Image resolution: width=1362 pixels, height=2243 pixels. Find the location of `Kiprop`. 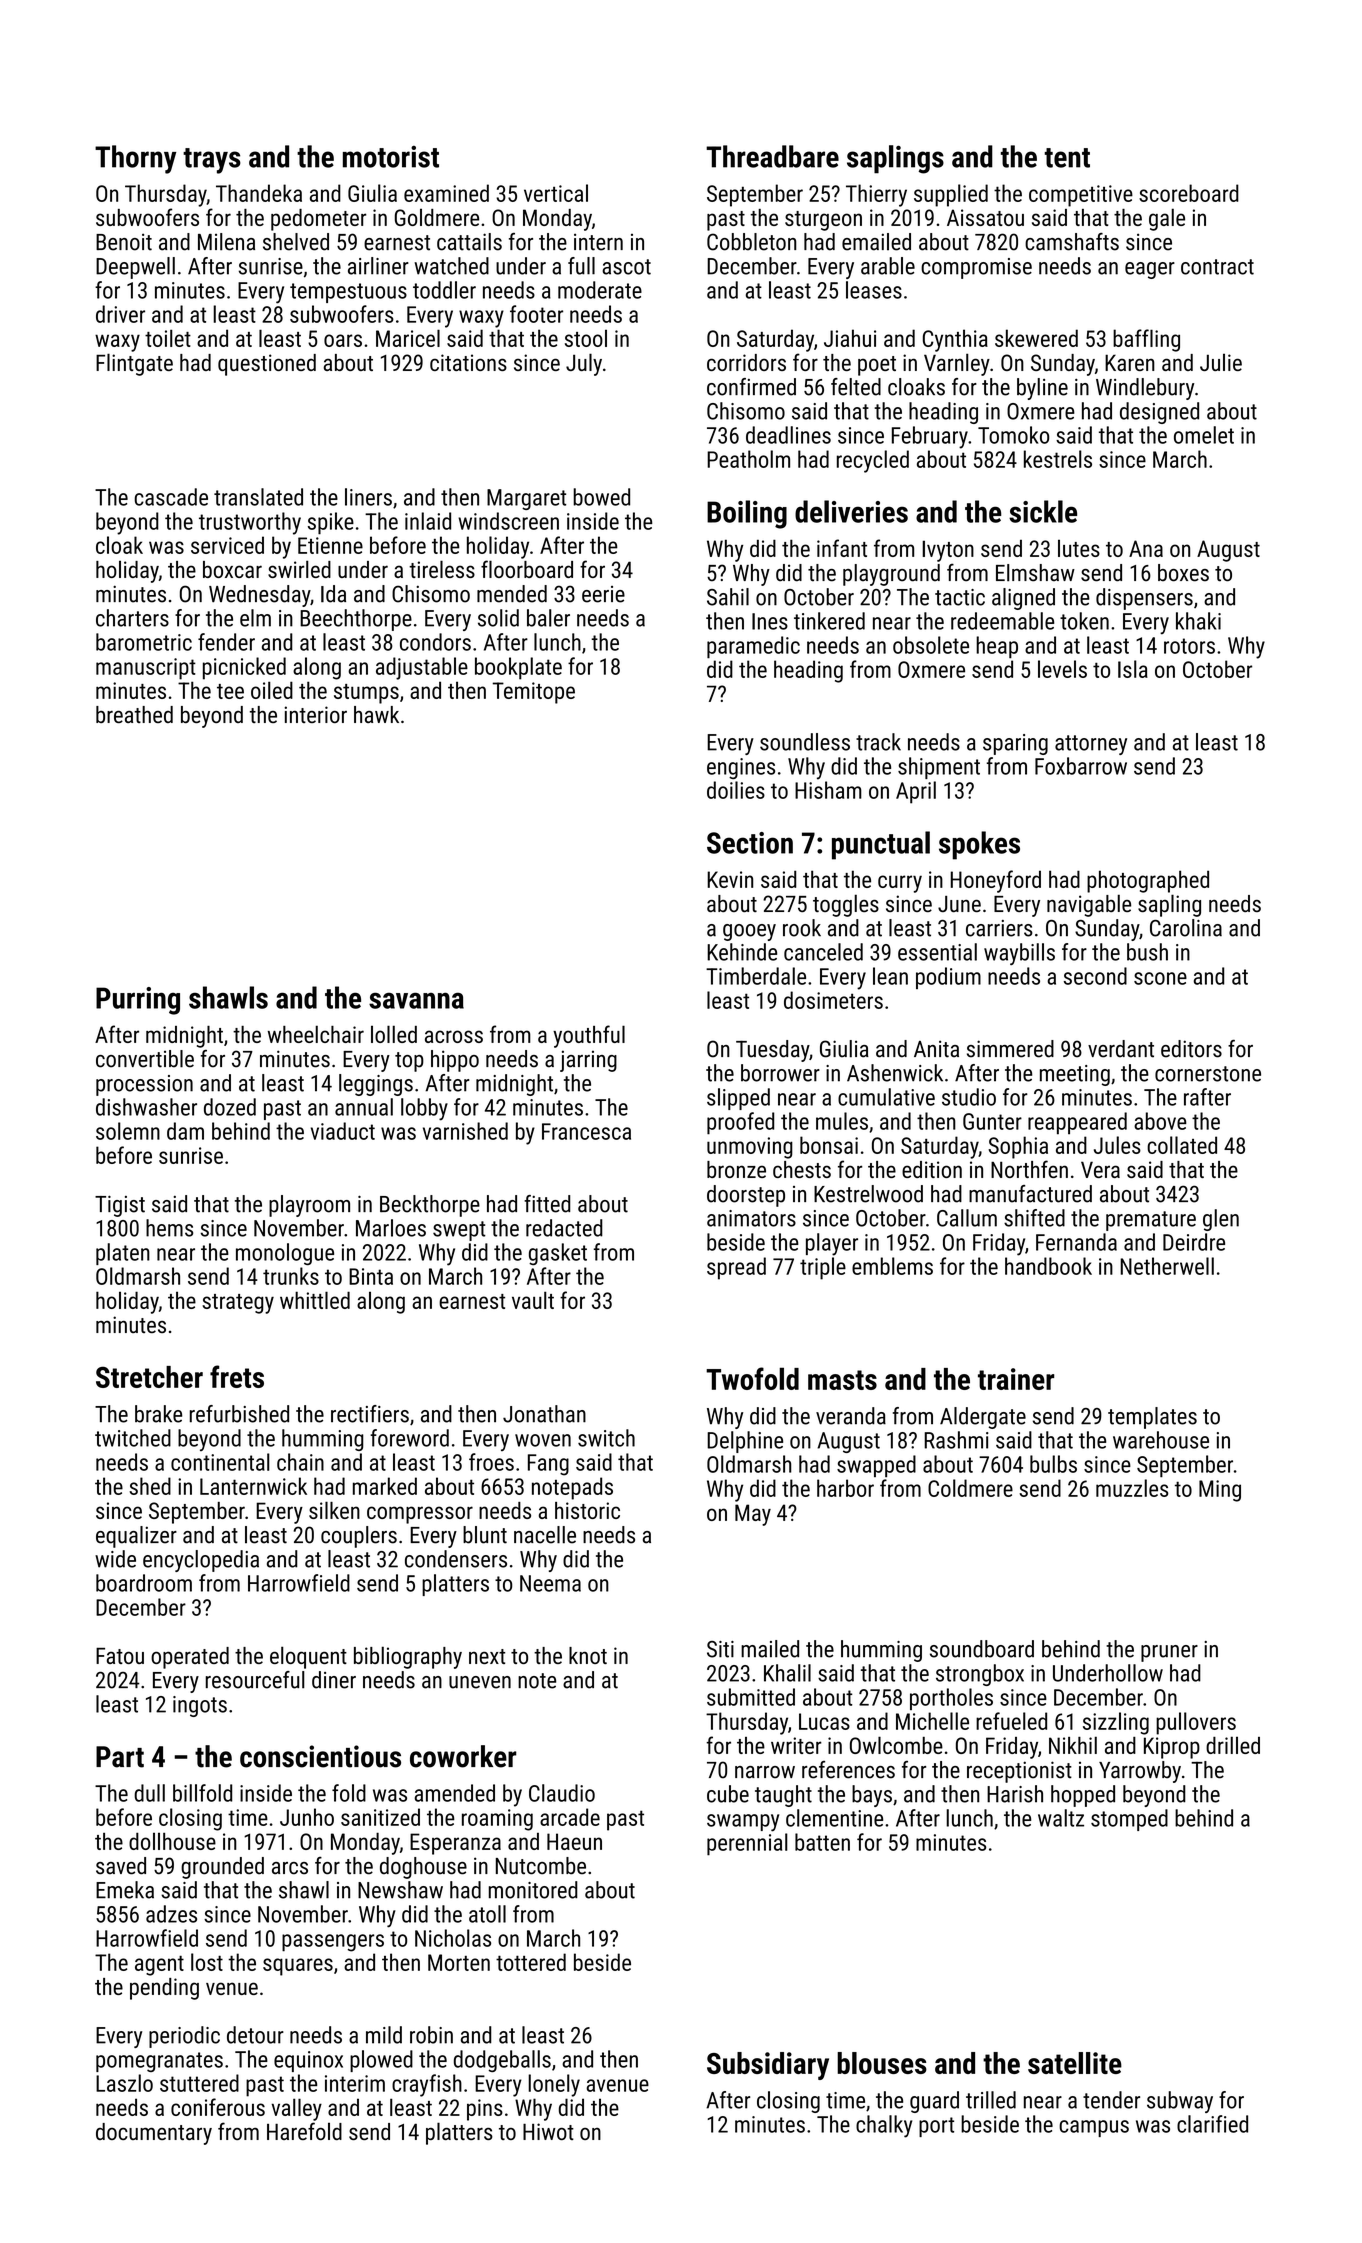

Kiprop is located at coordinates (1172, 1748).
